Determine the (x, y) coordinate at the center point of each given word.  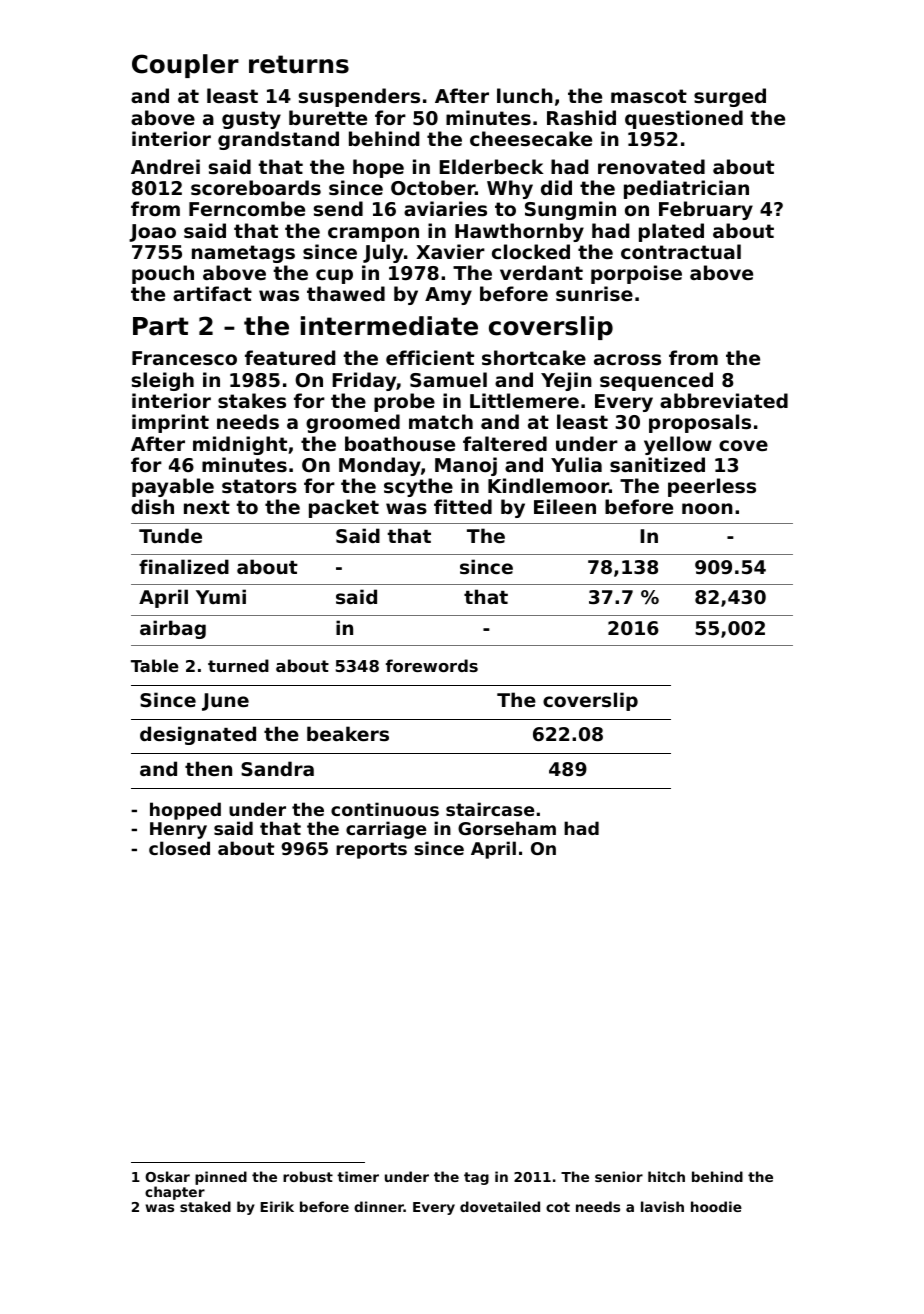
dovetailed (500, 1206)
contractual (681, 251)
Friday (364, 381)
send (338, 209)
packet (344, 508)
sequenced (656, 381)
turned (238, 665)
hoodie (716, 1206)
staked (205, 1206)
